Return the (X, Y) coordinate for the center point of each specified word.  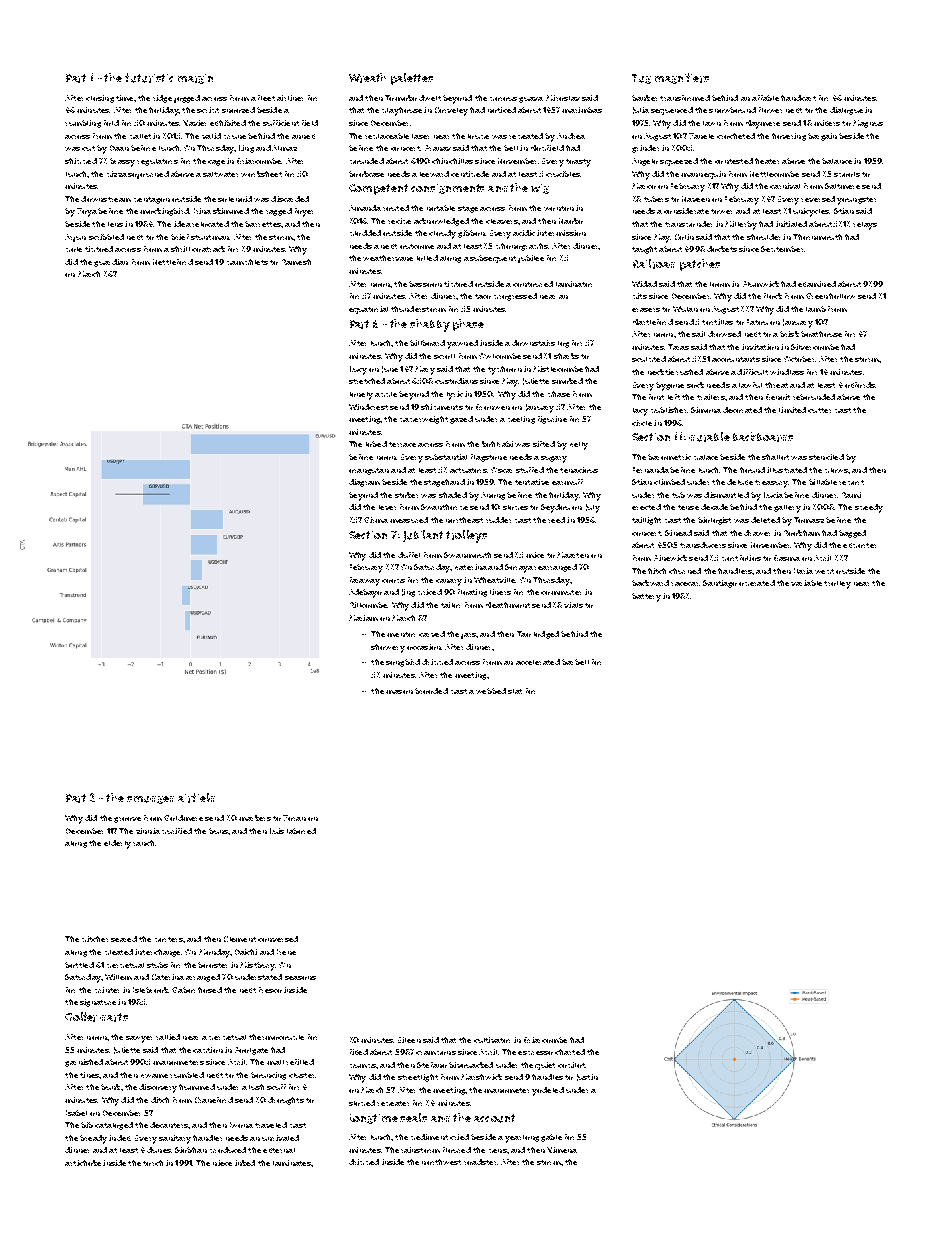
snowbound (732, 110)
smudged (150, 800)
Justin (587, 1077)
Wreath (367, 78)
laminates (292, 1163)
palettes (412, 79)
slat (515, 691)
